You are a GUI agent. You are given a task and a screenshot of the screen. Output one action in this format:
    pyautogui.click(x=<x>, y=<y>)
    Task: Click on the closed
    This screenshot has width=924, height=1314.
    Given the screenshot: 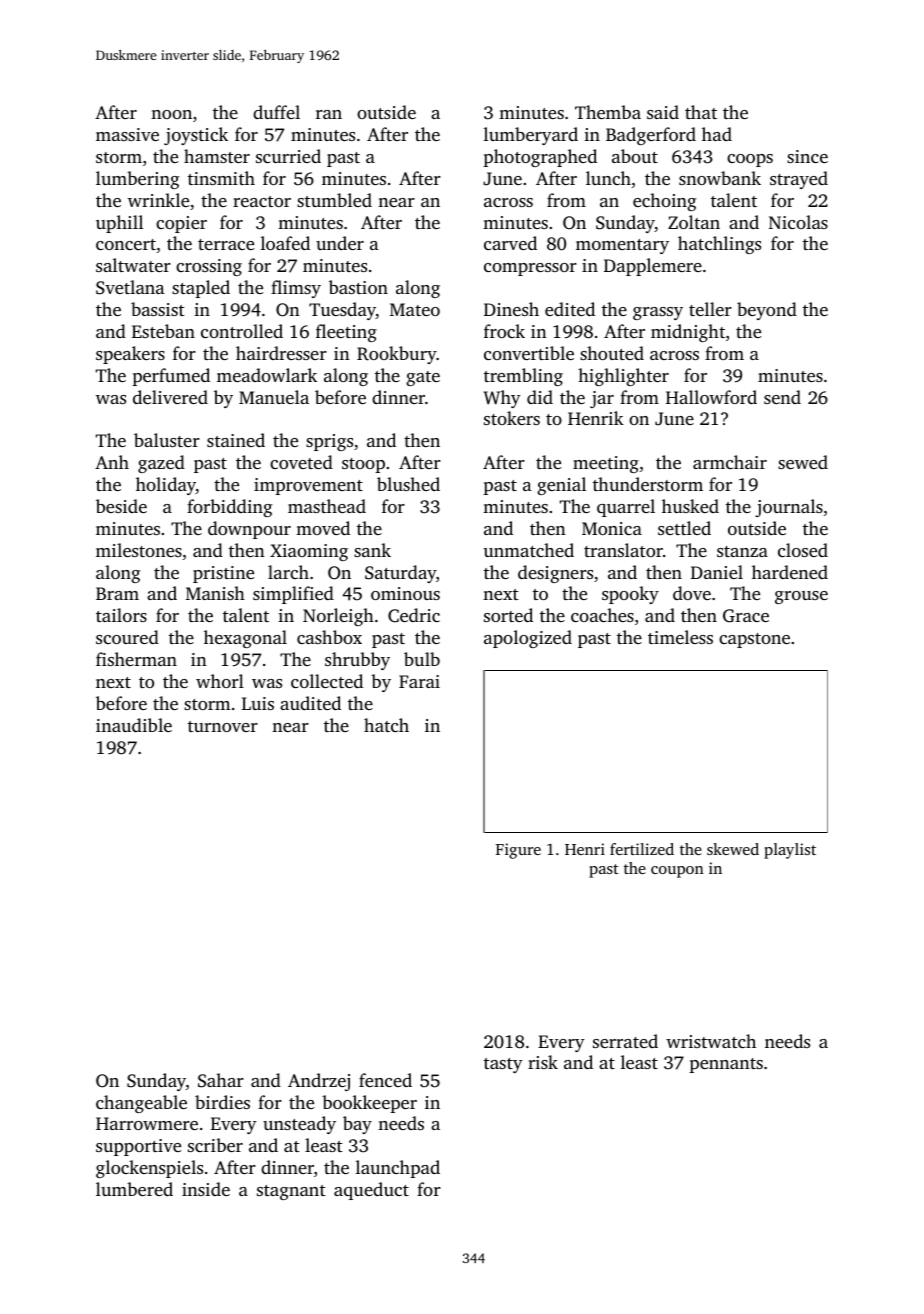 What is the action you would take?
    pyautogui.click(x=803, y=550)
